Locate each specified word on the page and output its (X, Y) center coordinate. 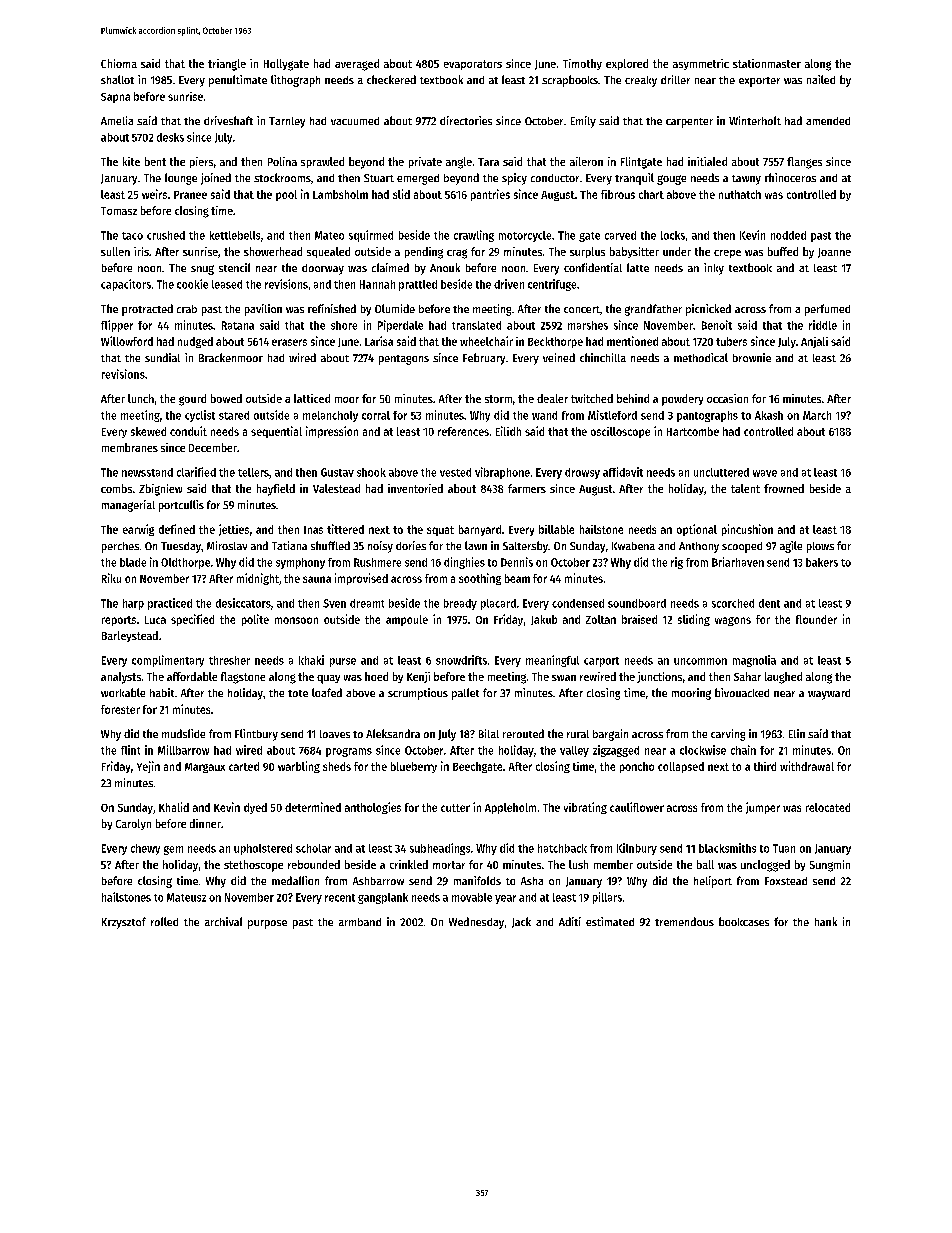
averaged (357, 65)
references (463, 431)
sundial (162, 357)
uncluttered (721, 472)
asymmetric (701, 64)
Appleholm (510, 808)
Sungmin (830, 866)
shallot (117, 79)
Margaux (205, 768)
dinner (205, 823)
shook (371, 472)
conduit (188, 431)
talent (745, 488)
